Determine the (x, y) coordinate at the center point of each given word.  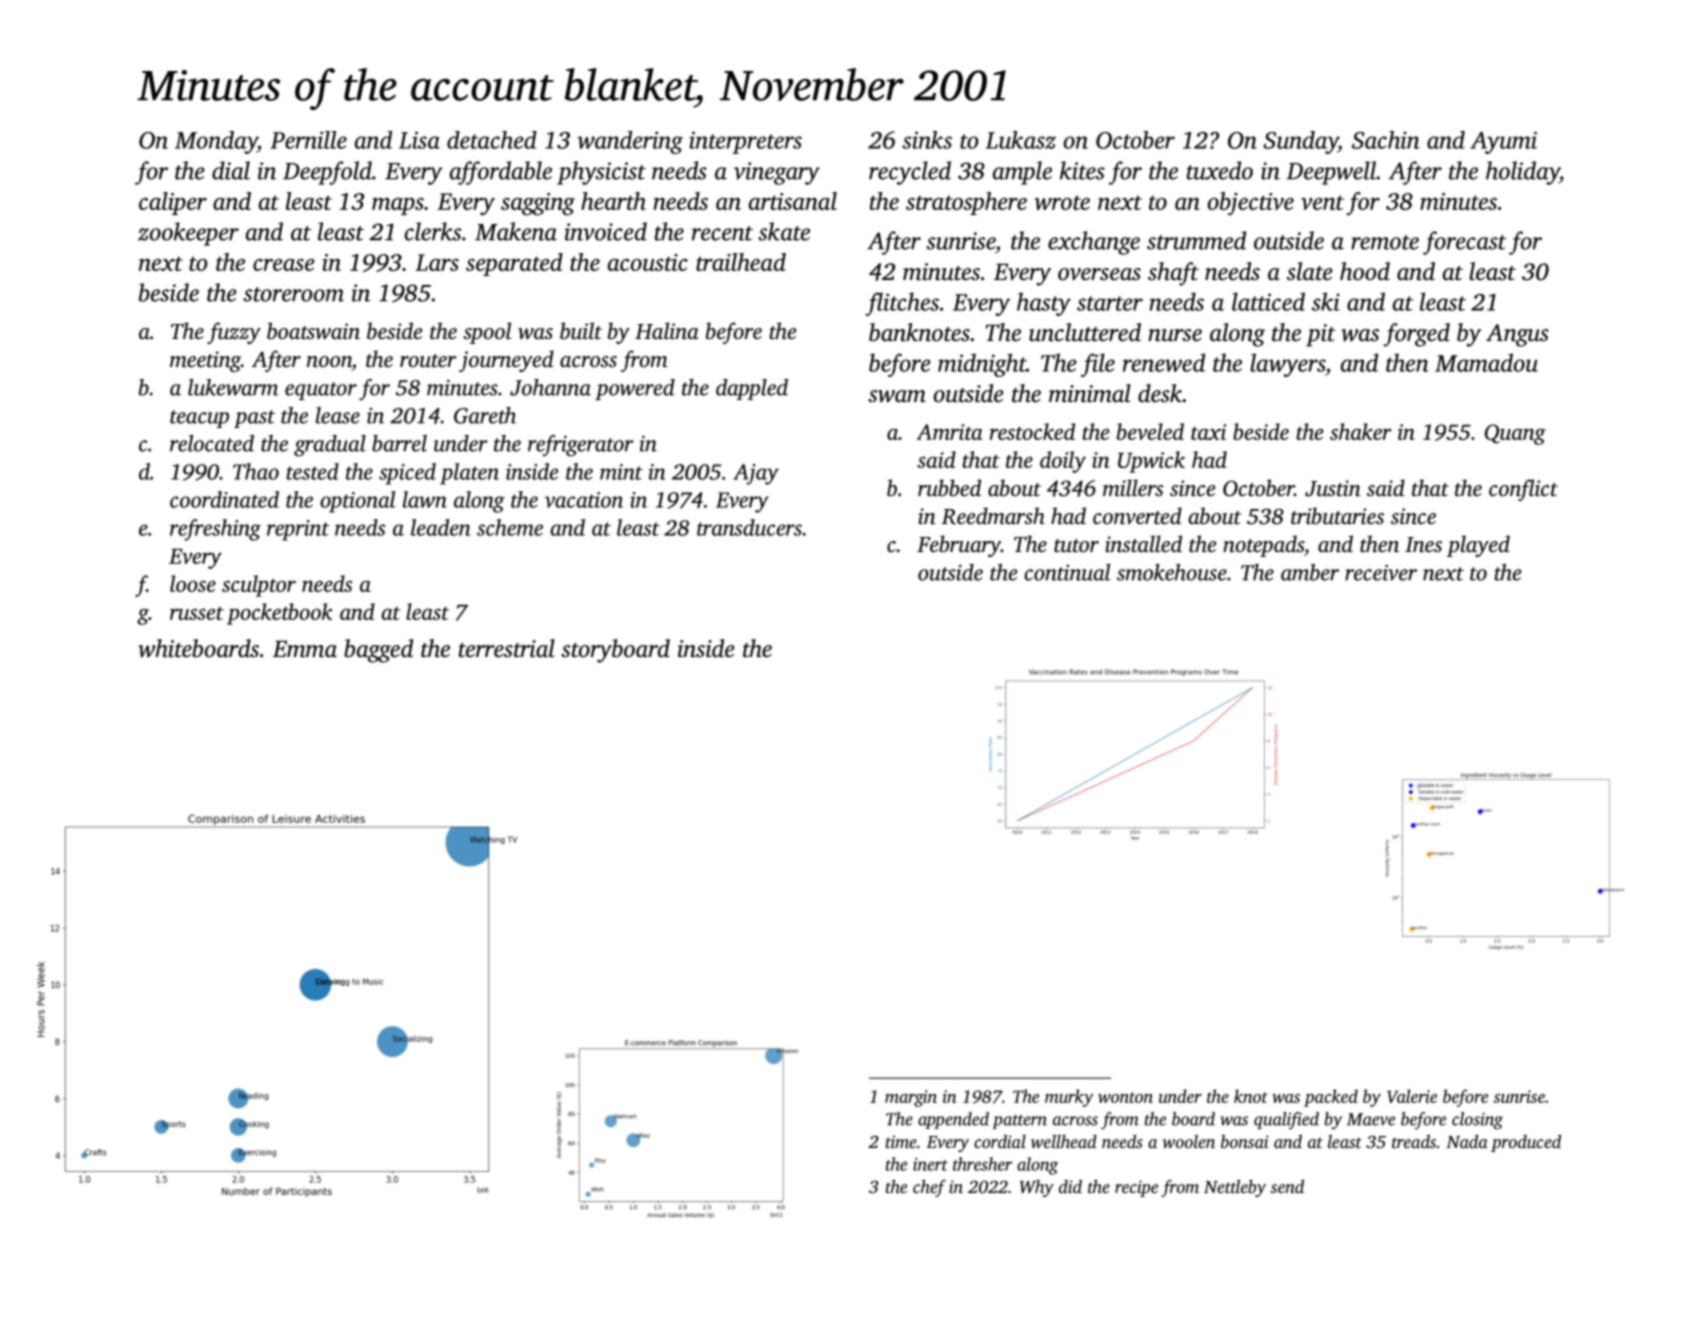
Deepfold (327, 173)
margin (911, 1098)
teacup (199, 419)
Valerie (1412, 1096)
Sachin (1386, 140)
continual (1067, 572)
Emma (305, 649)
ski (1326, 301)
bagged (378, 651)
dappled (752, 389)
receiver (1381, 573)
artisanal (793, 201)
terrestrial (507, 648)
